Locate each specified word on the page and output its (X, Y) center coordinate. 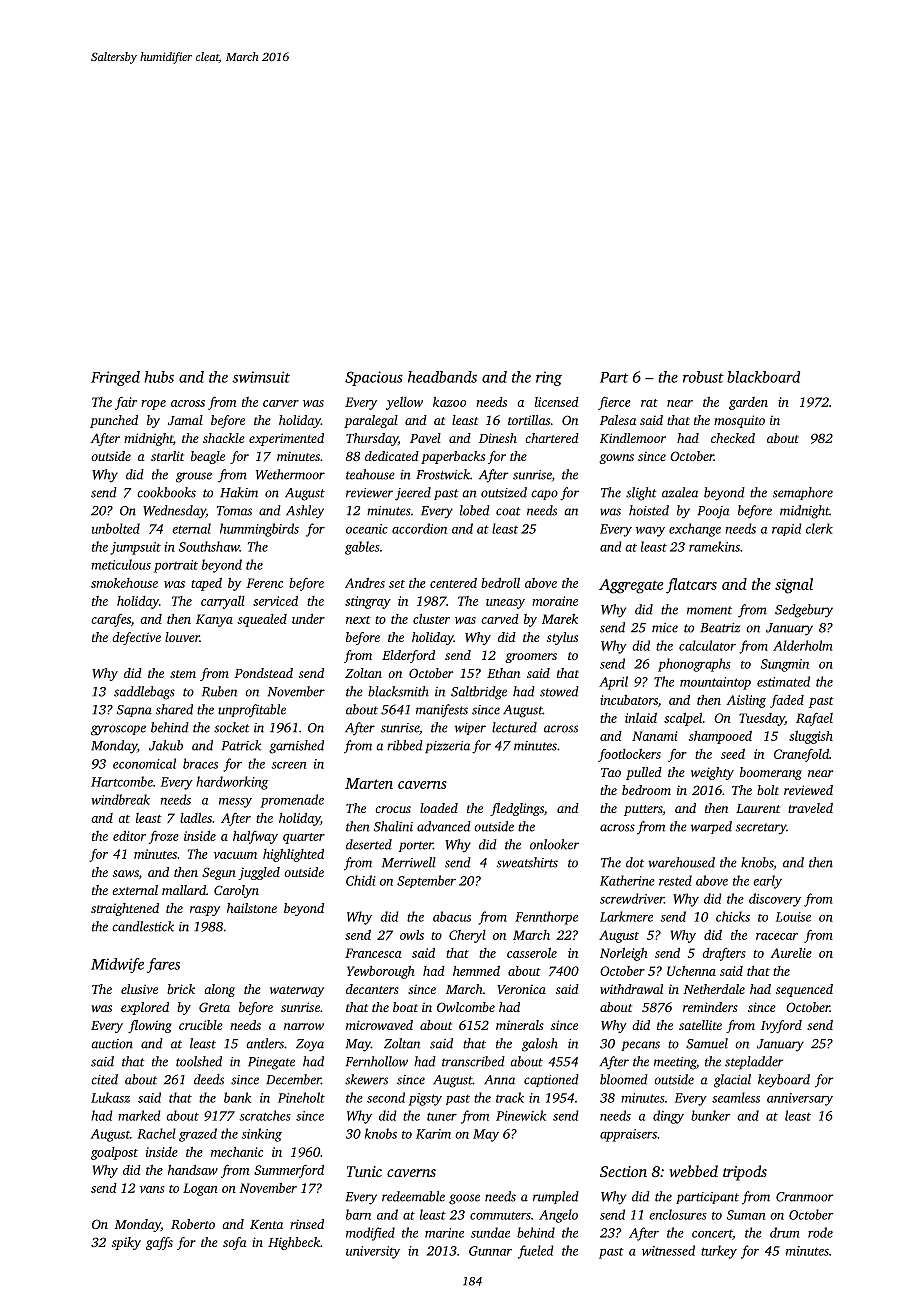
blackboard (763, 377)
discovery (775, 900)
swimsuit (261, 377)
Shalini (393, 826)
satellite (700, 1025)
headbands (442, 377)
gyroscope (118, 730)
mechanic (237, 1152)
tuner (442, 1116)
